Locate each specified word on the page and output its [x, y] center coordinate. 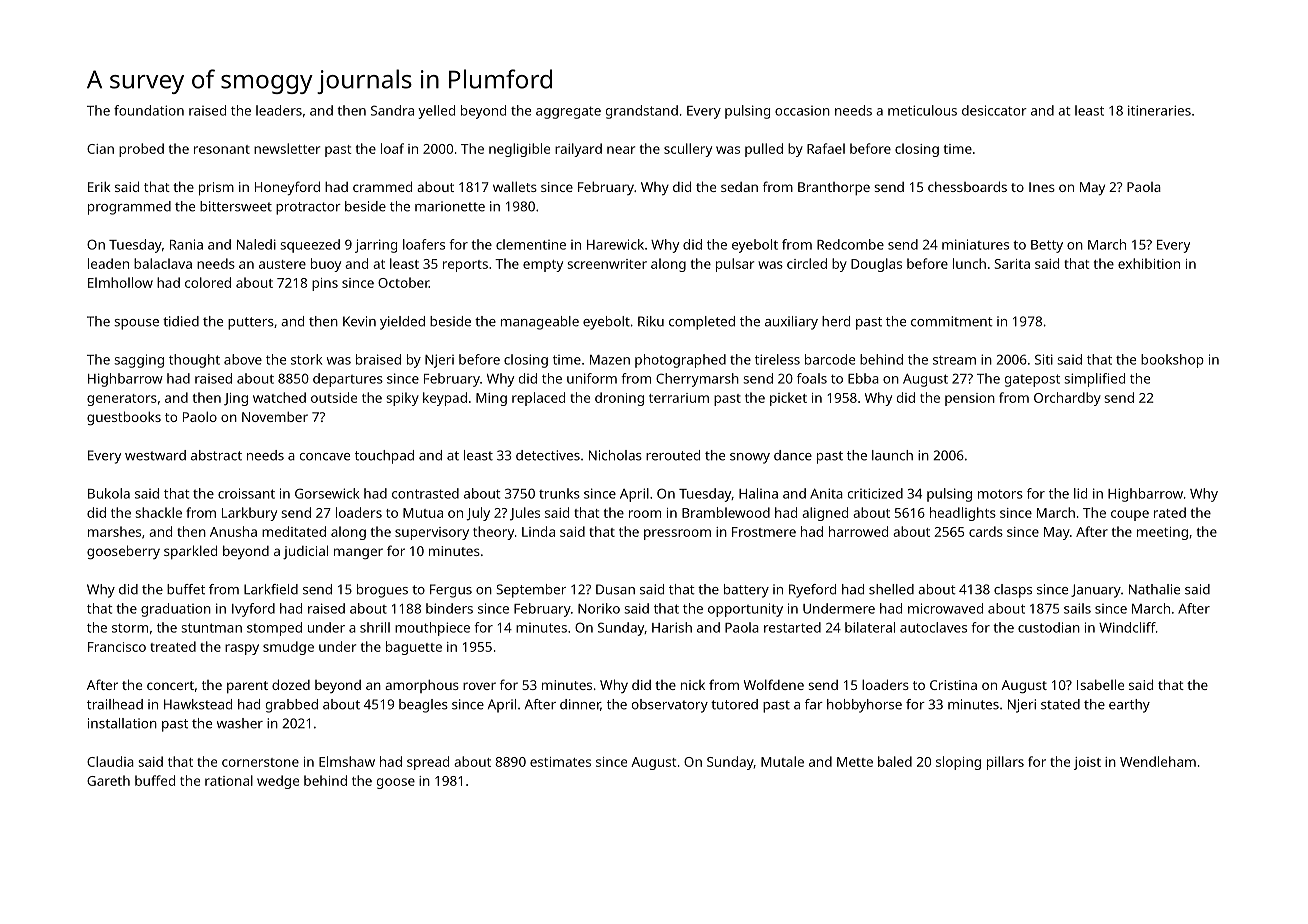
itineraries [1159, 110]
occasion [802, 111]
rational [229, 780]
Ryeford [812, 591]
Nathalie [1154, 589]
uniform [592, 378]
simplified [1094, 380]
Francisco [117, 647]
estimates [560, 762]
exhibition [1149, 263]
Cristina [953, 685]
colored [208, 282]
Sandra [392, 110]
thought [194, 361]
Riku [651, 321]
